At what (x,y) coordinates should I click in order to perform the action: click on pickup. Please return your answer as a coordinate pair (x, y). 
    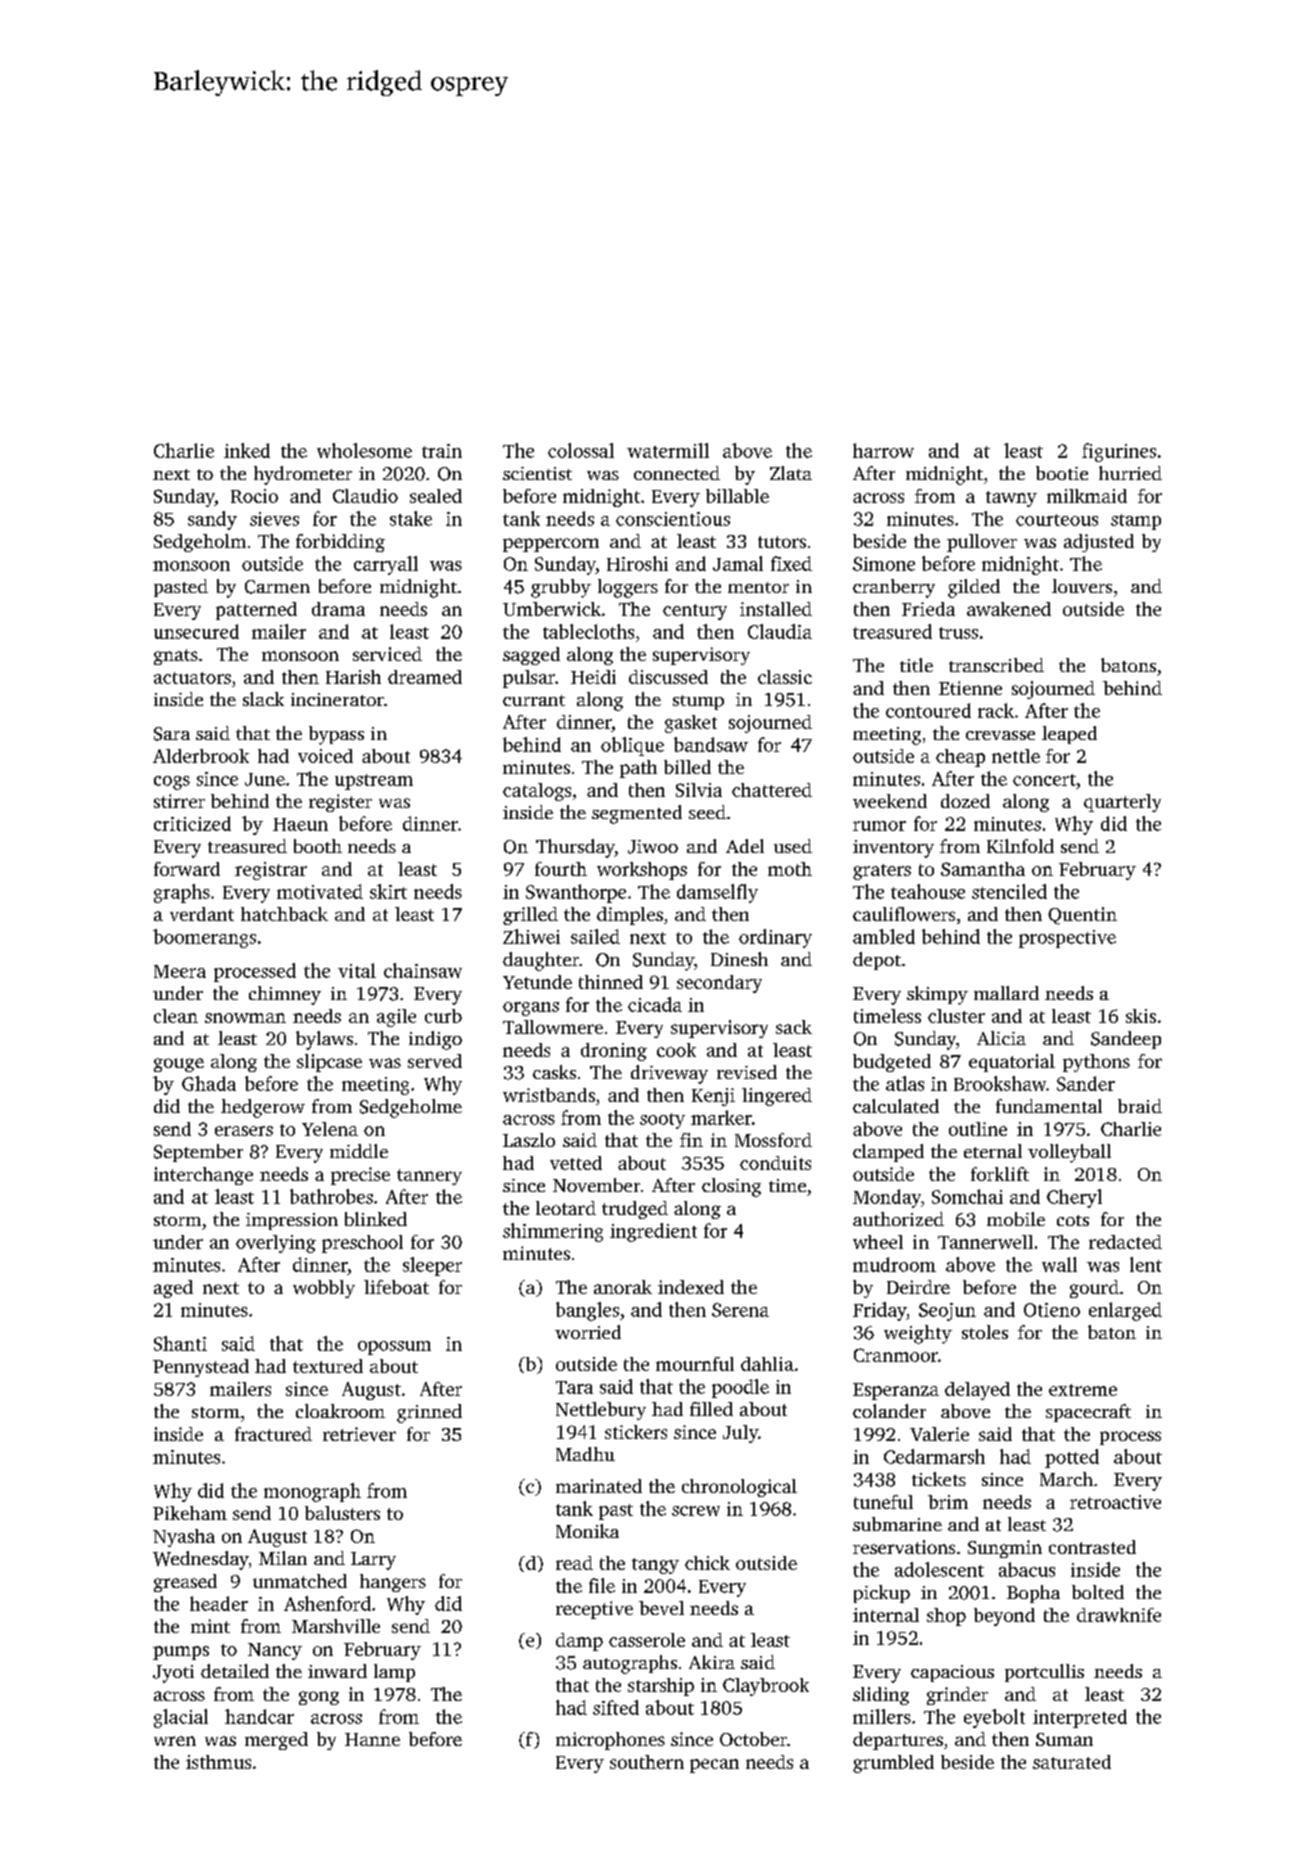
    Looking at the image, I should click on (882, 1594).
